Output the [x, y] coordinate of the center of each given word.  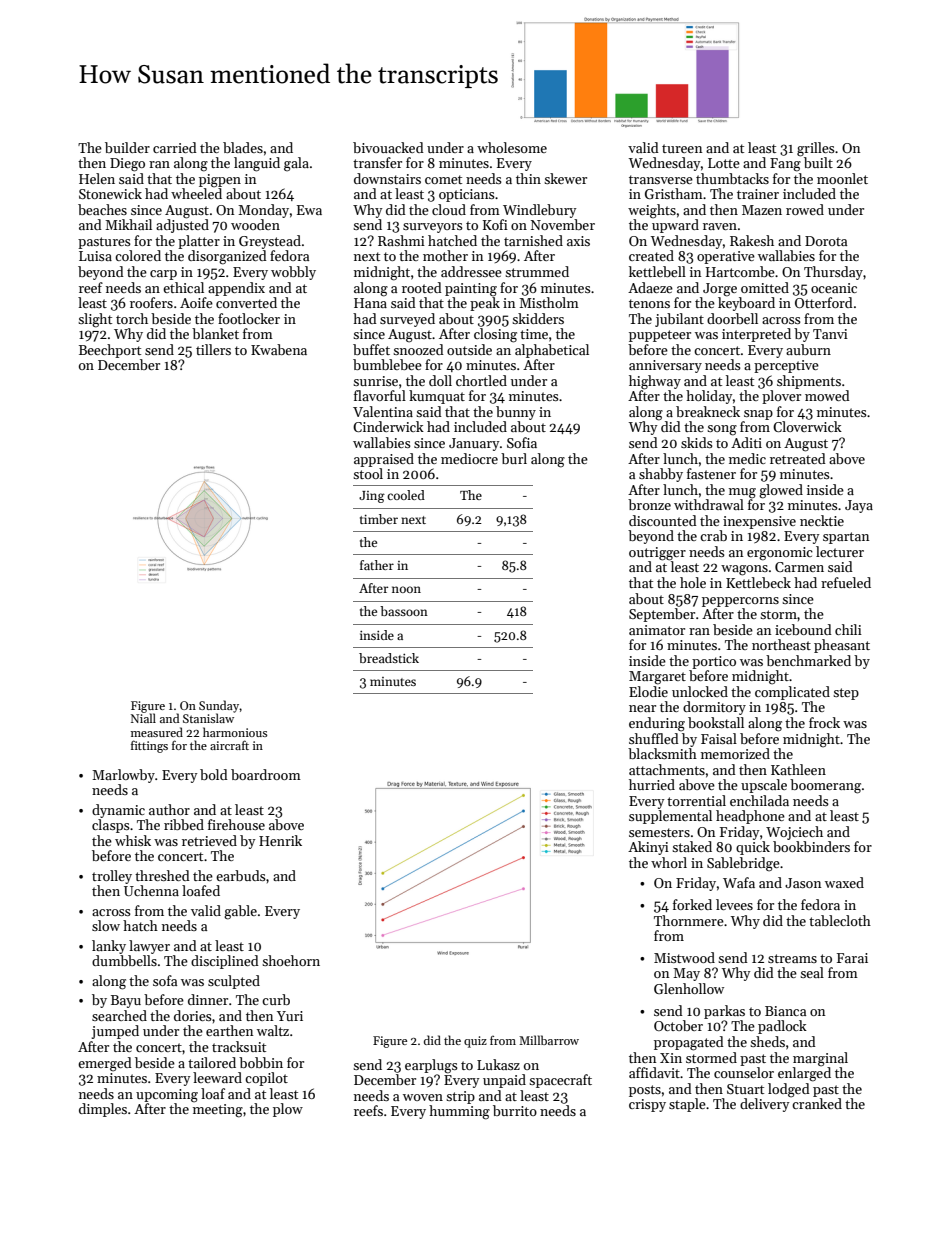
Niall [143, 718]
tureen [682, 148]
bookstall [716, 722]
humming [459, 1112]
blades [243, 147]
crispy [647, 1105]
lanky [109, 947]
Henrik [280, 840]
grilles [816, 149]
